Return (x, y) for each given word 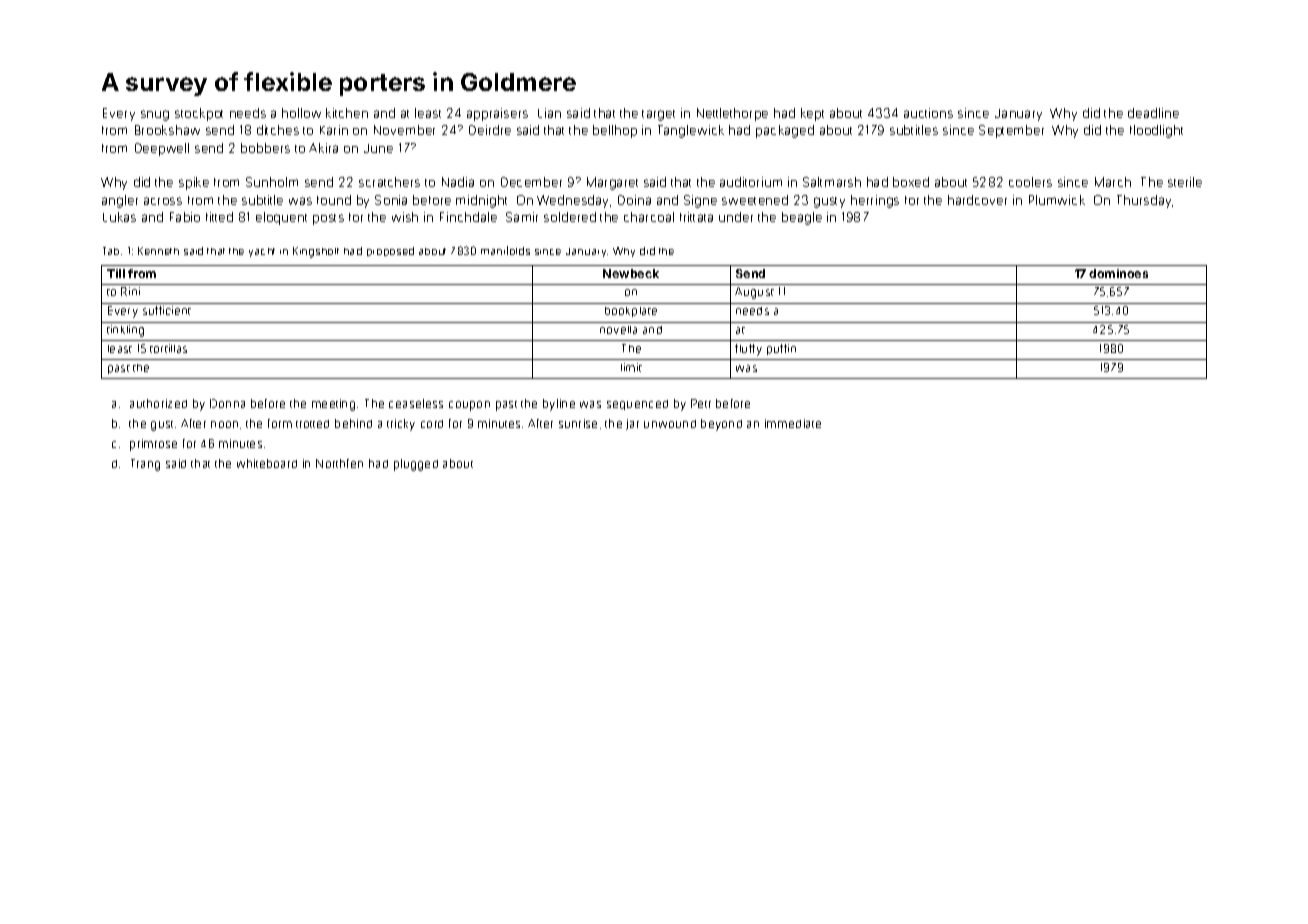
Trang (145, 465)
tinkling (125, 331)
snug (155, 115)
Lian (549, 113)
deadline (1153, 113)
